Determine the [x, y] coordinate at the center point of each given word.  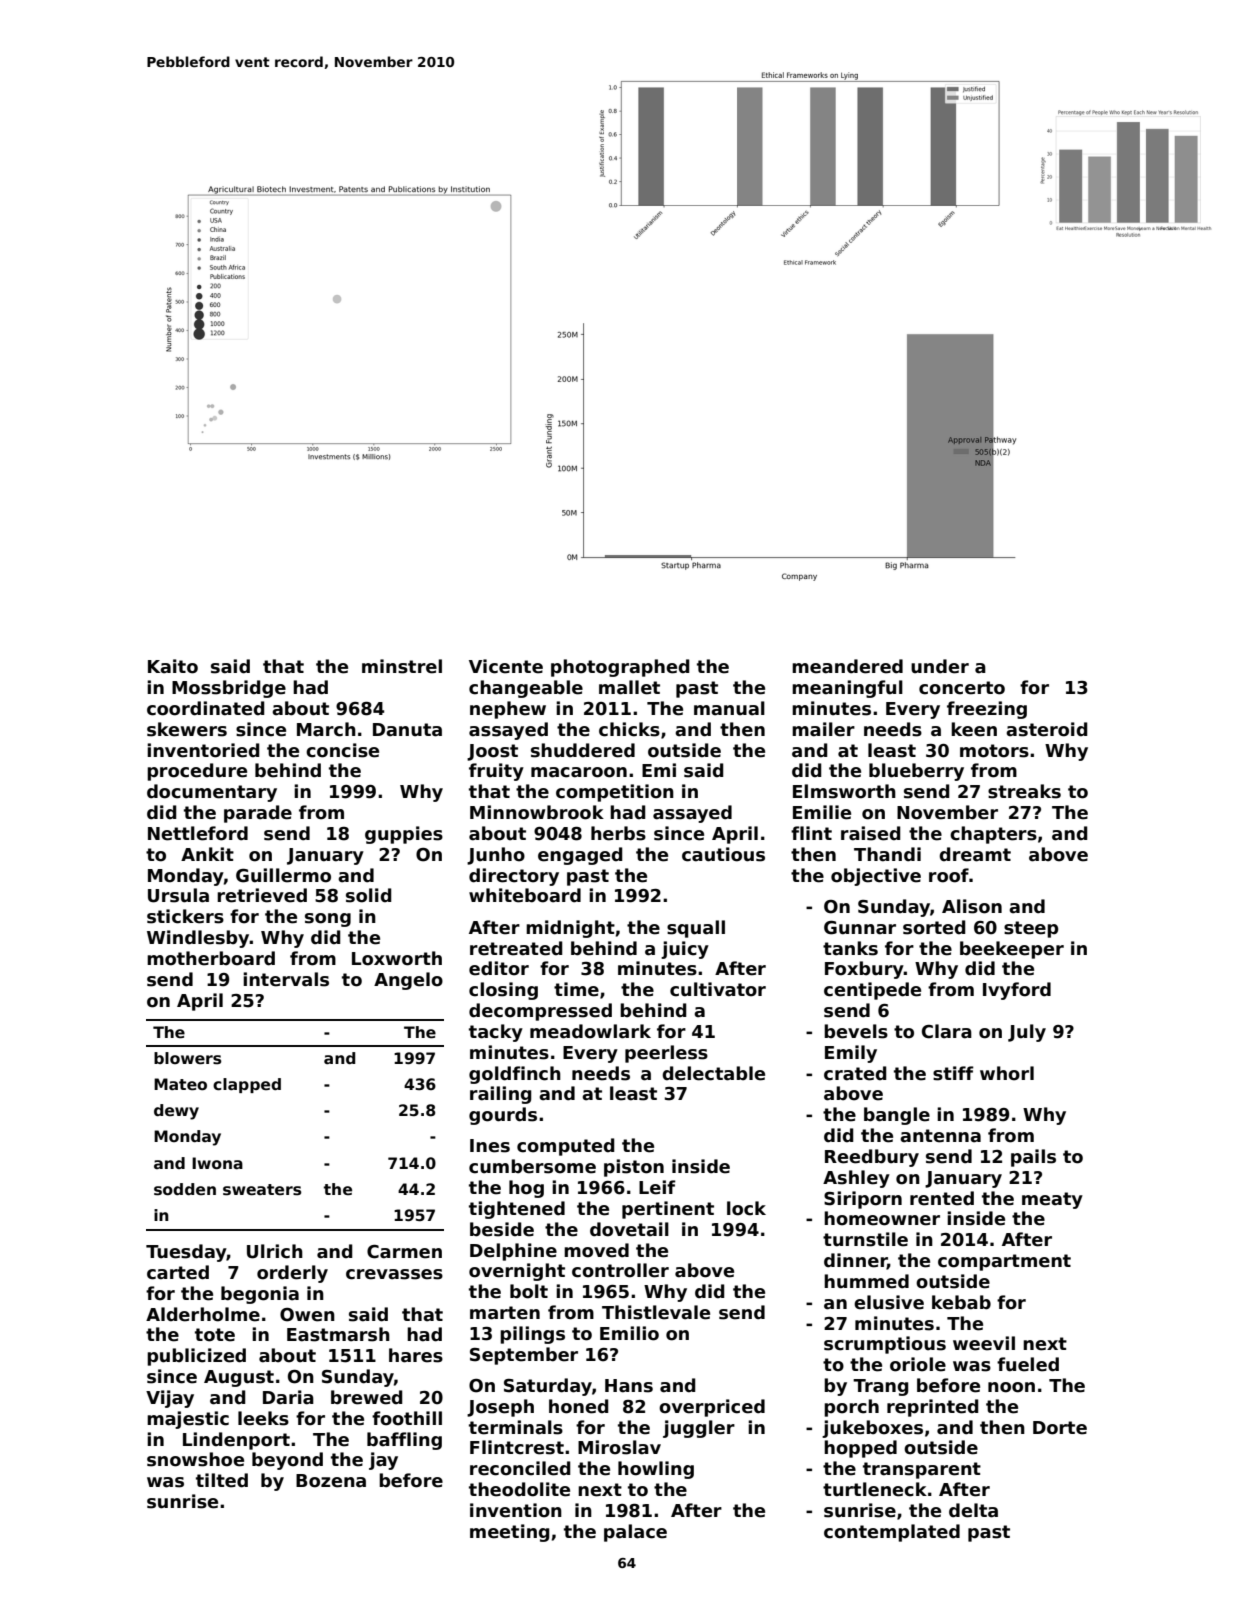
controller [620, 1270]
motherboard [211, 958]
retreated [516, 948]
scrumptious [885, 1345]
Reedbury [872, 1158]
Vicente [506, 666]
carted [178, 1272]
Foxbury [864, 970]
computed [565, 1147]
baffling [404, 1441]
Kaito [173, 666]
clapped [247, 1085]
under [940, 666]
